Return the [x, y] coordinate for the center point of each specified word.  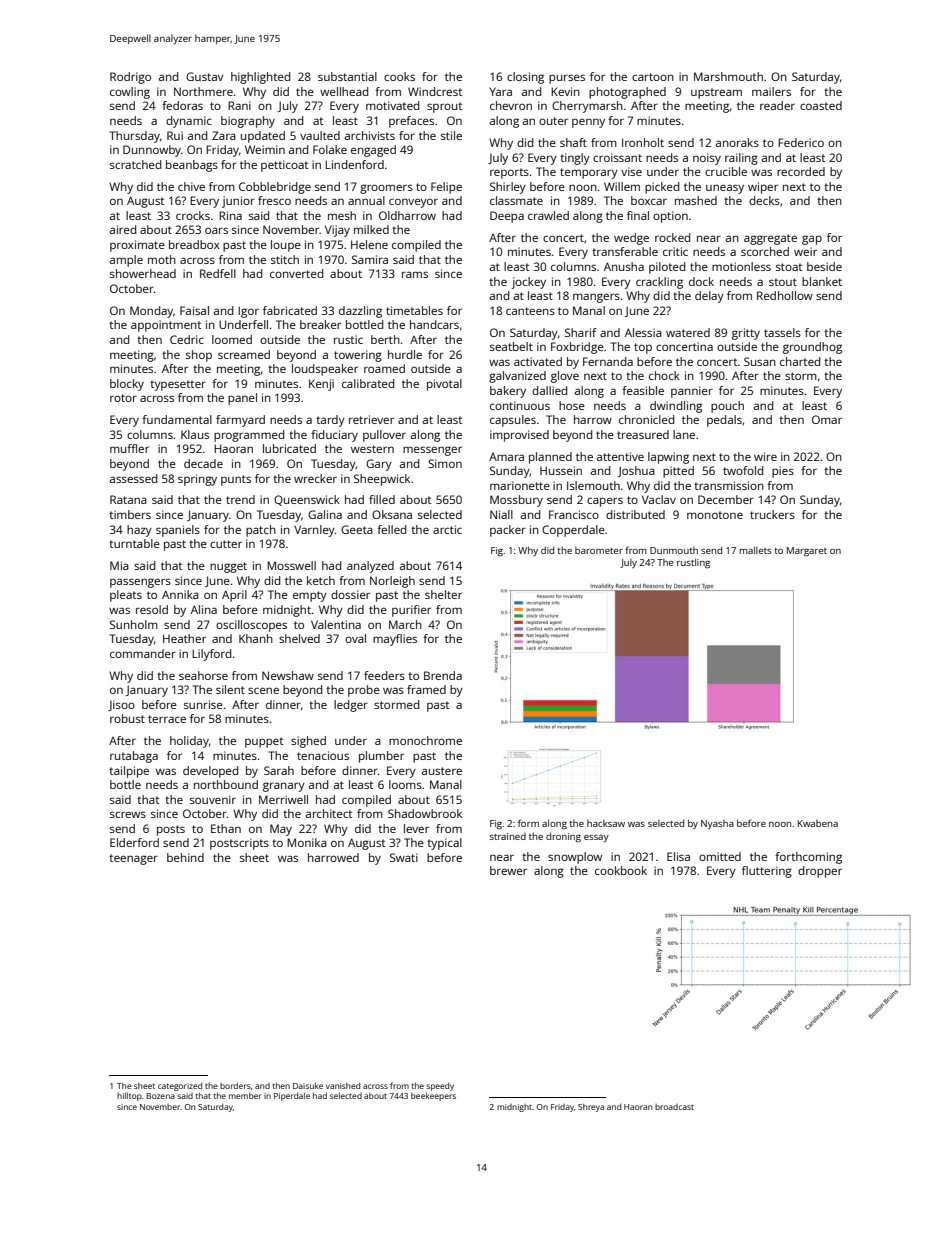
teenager [133, 859]
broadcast [674, 1107]
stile [451, 135]
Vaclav [659, 499]
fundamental [177, 419]
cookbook [621, 870]
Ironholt [643, 142]
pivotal [444, 385]
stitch [285, 259]
